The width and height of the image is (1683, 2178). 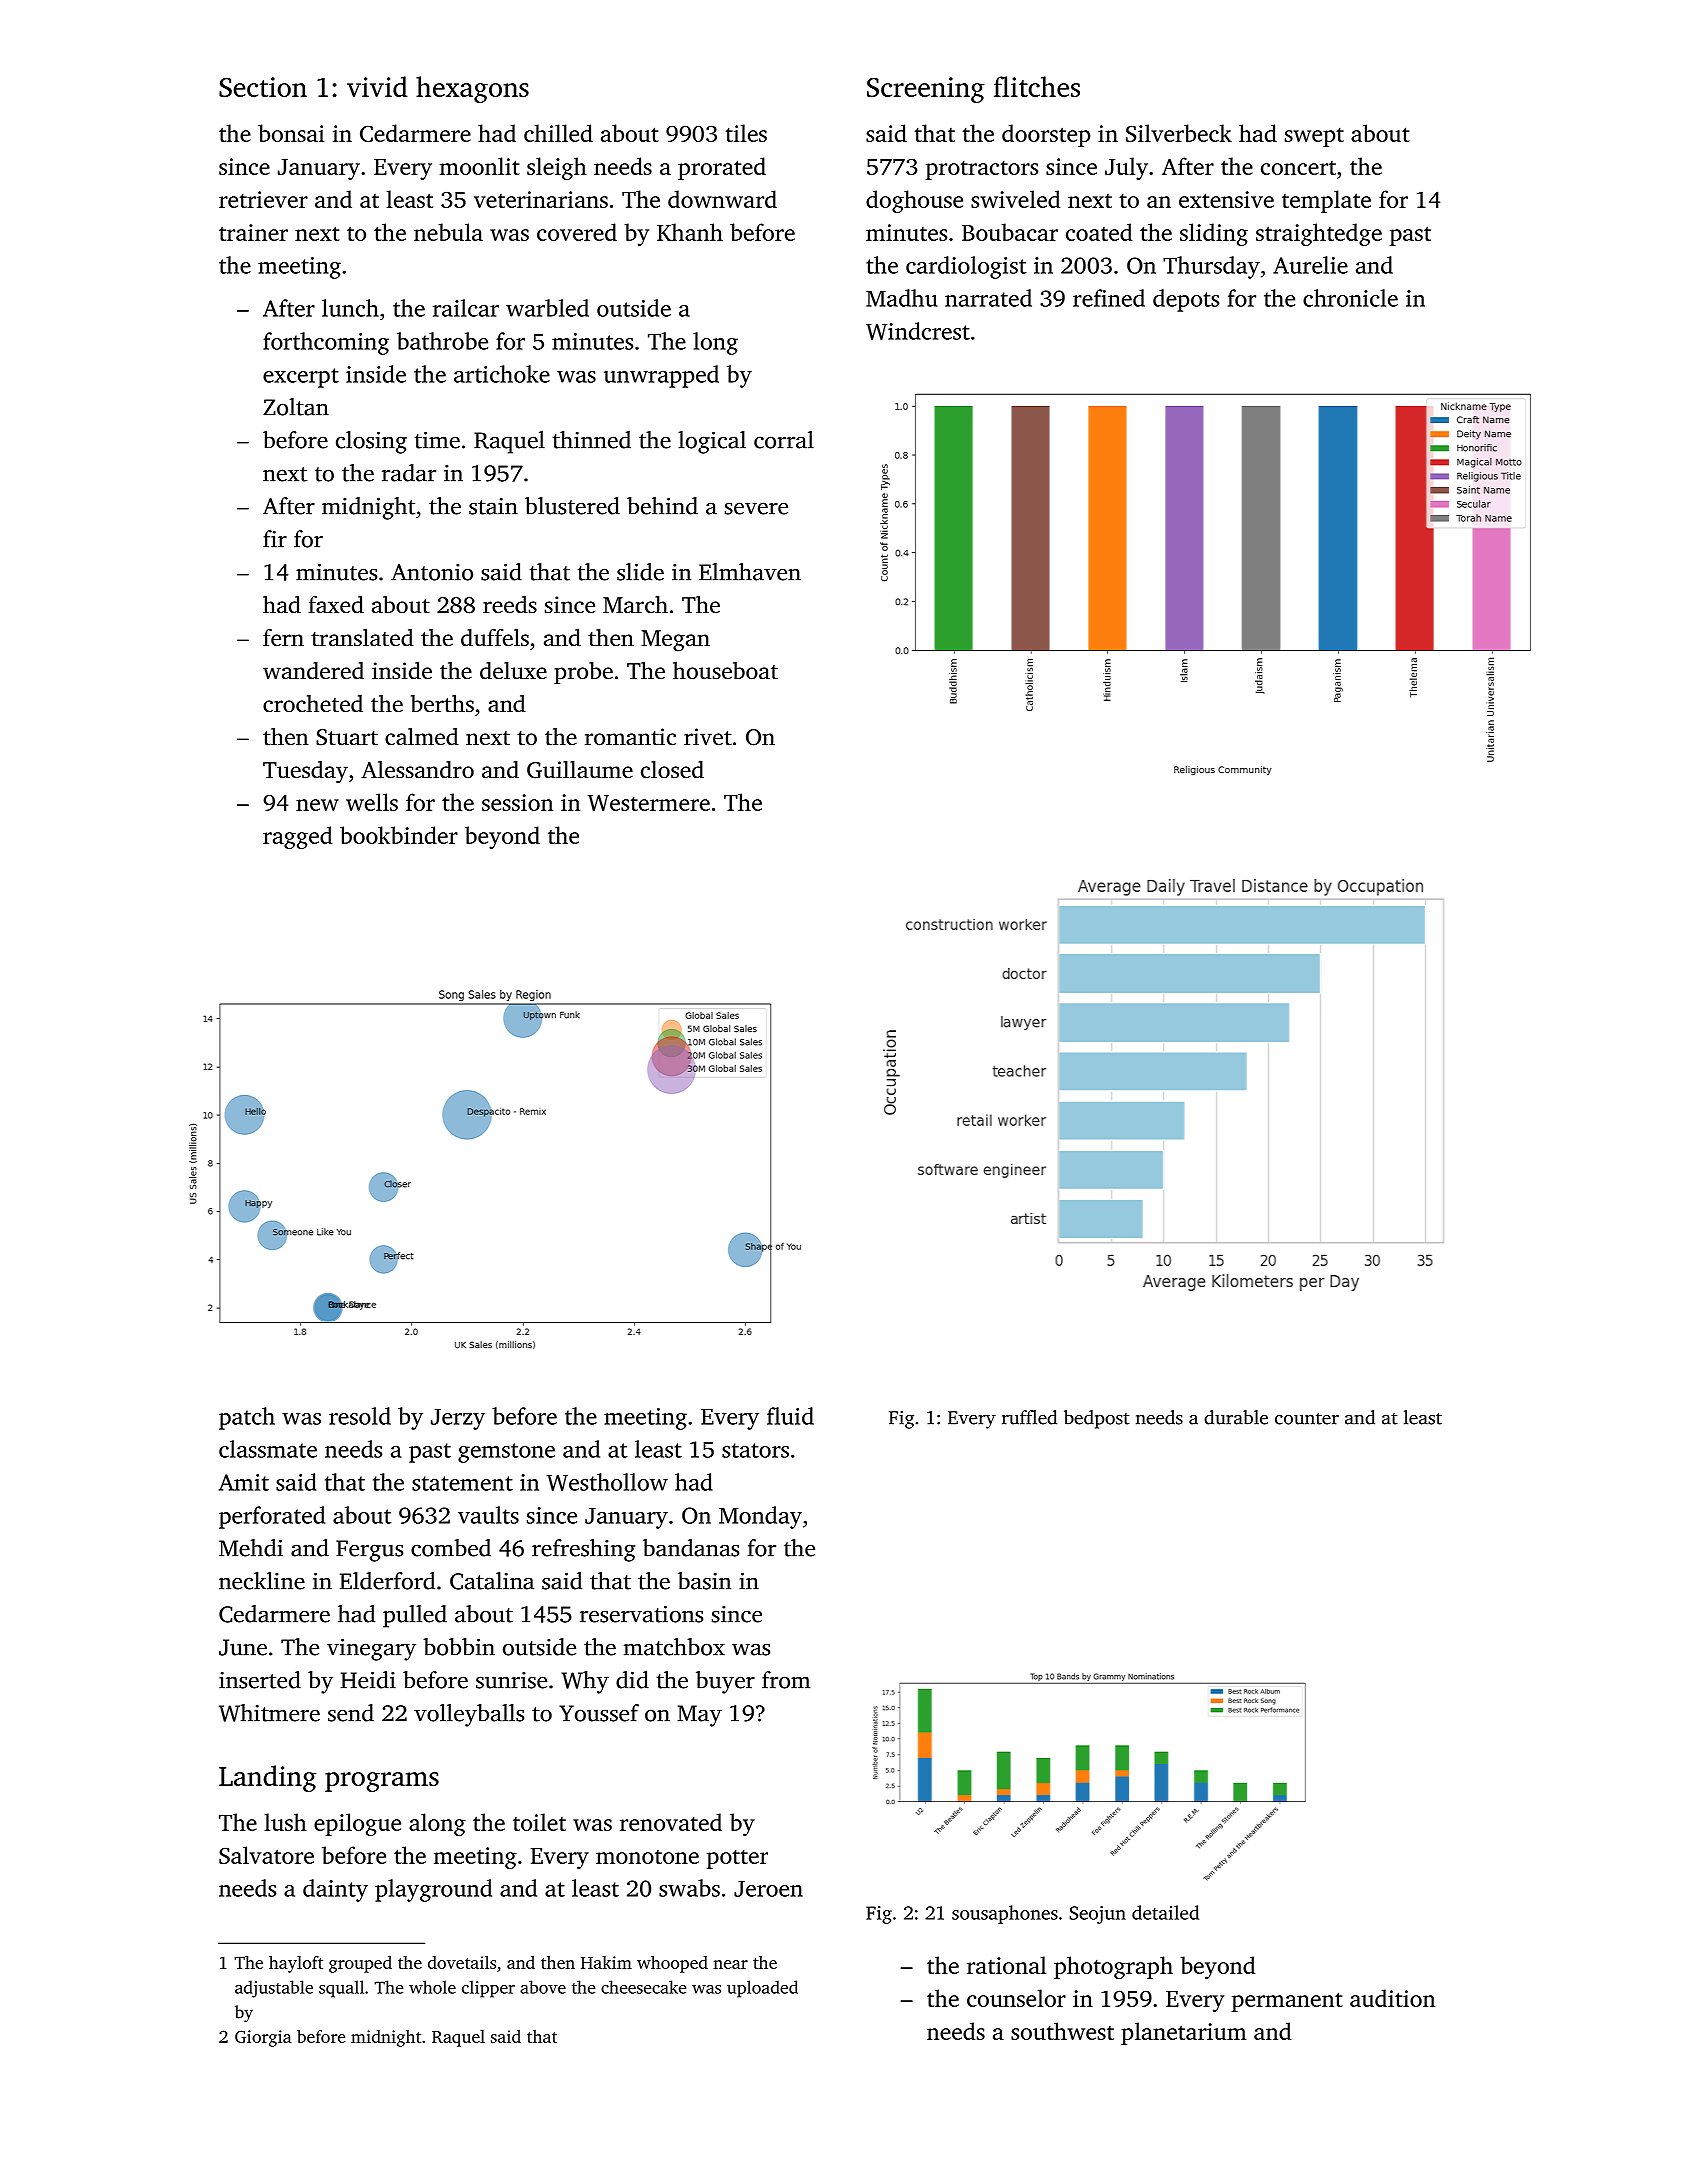 What do you see at coordinates (360, 1416) in the image?
I see `resold` at bounding box center [360, 1416].
